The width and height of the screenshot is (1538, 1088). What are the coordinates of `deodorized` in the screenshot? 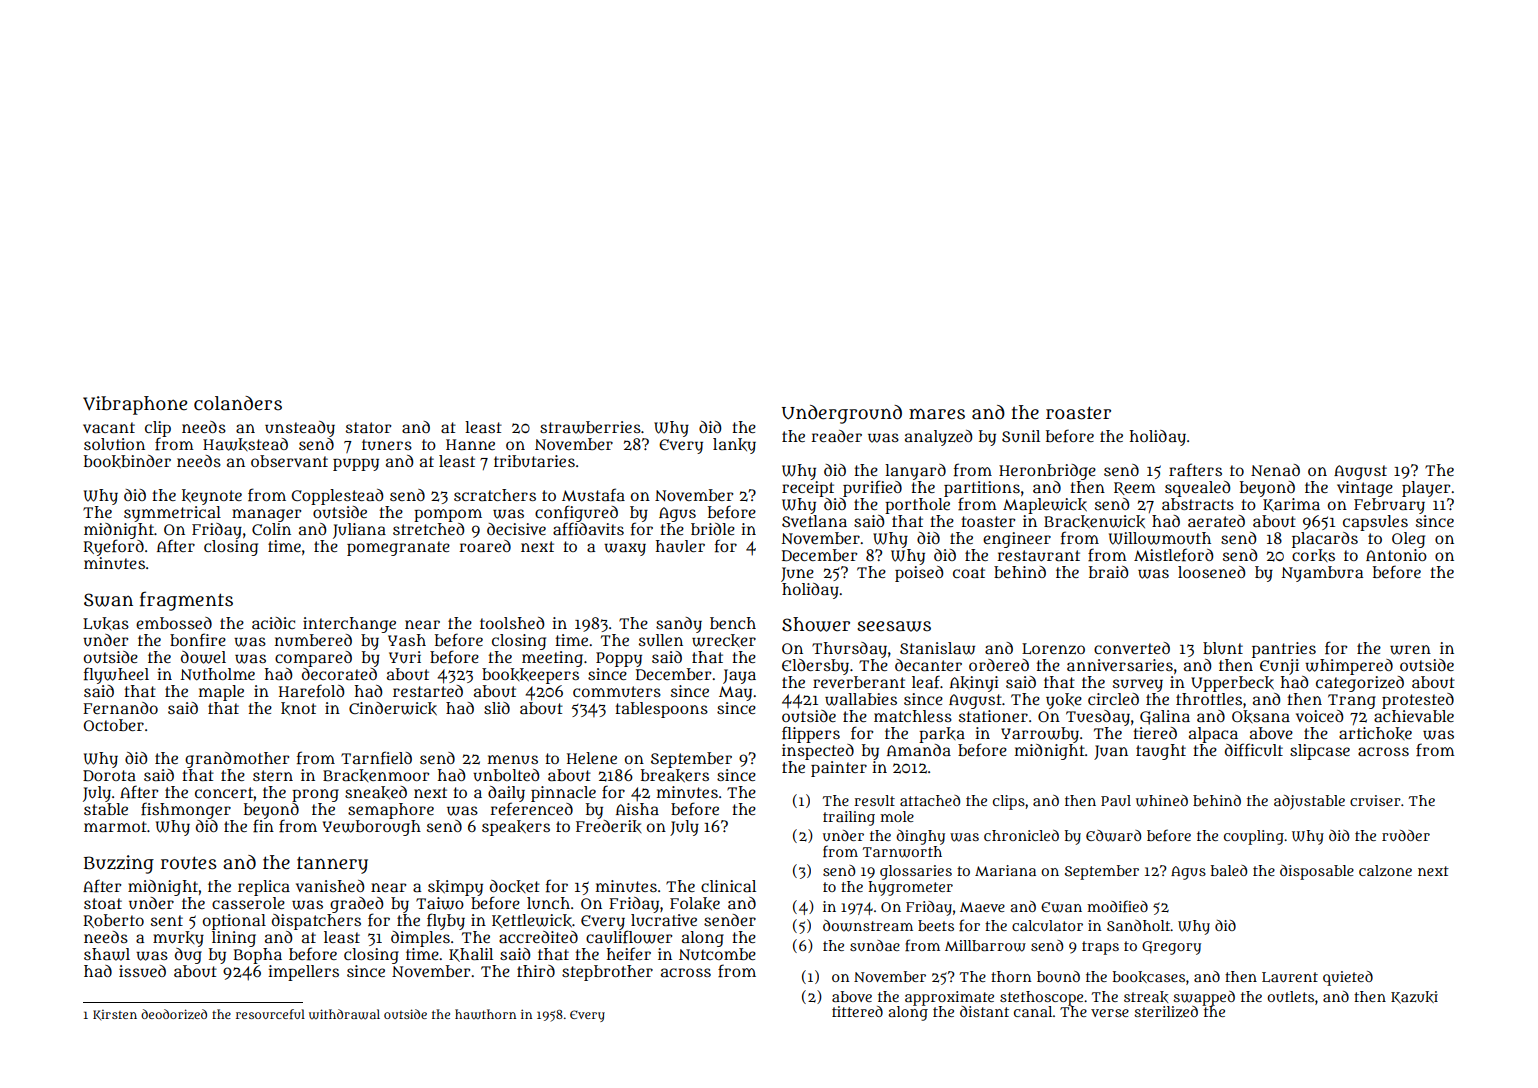 It's located at (174, 1014).
